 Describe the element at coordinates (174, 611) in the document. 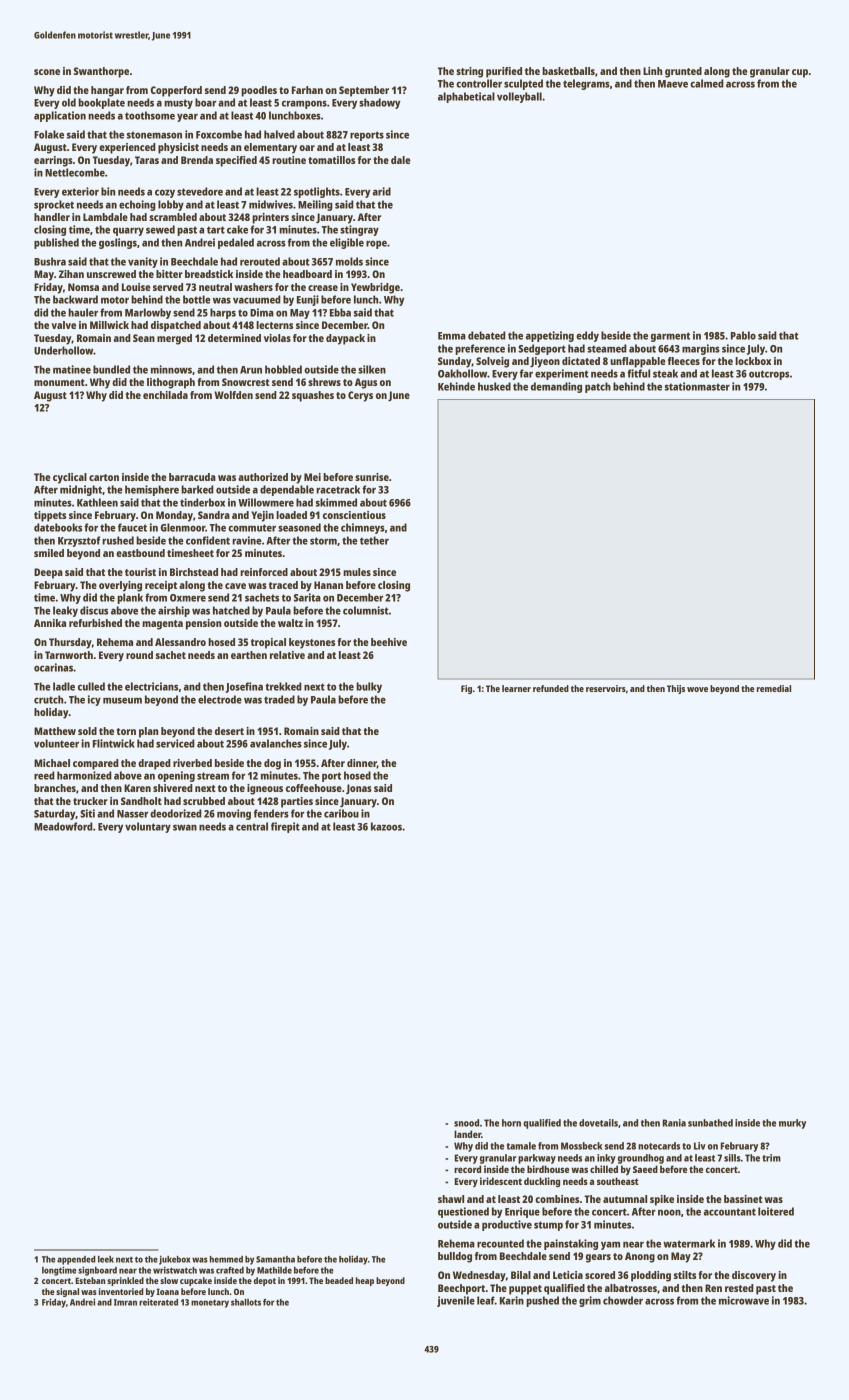

I see `airship` at that location.
